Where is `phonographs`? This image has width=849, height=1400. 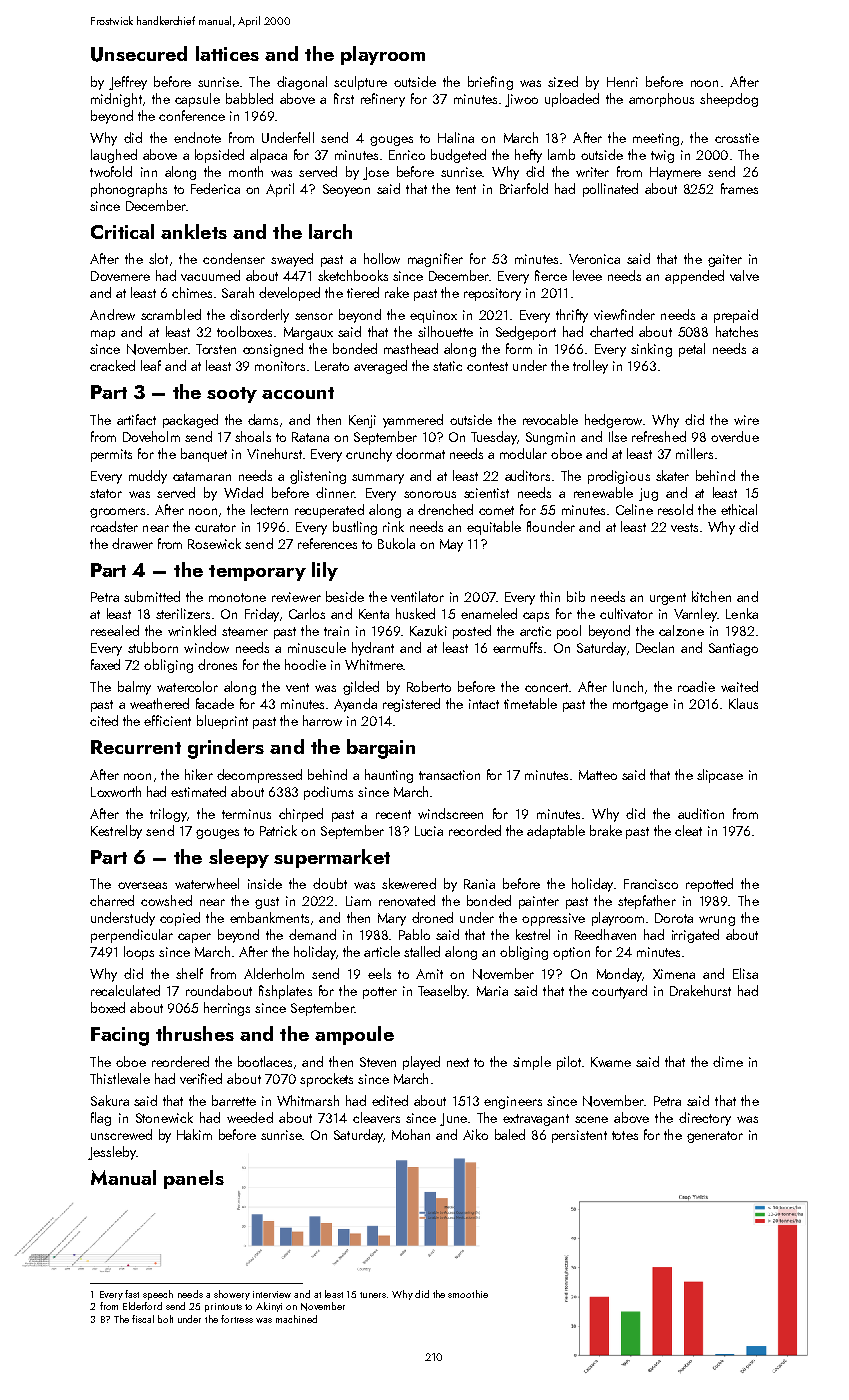
phonographs is located at coordinates (129, 190).
